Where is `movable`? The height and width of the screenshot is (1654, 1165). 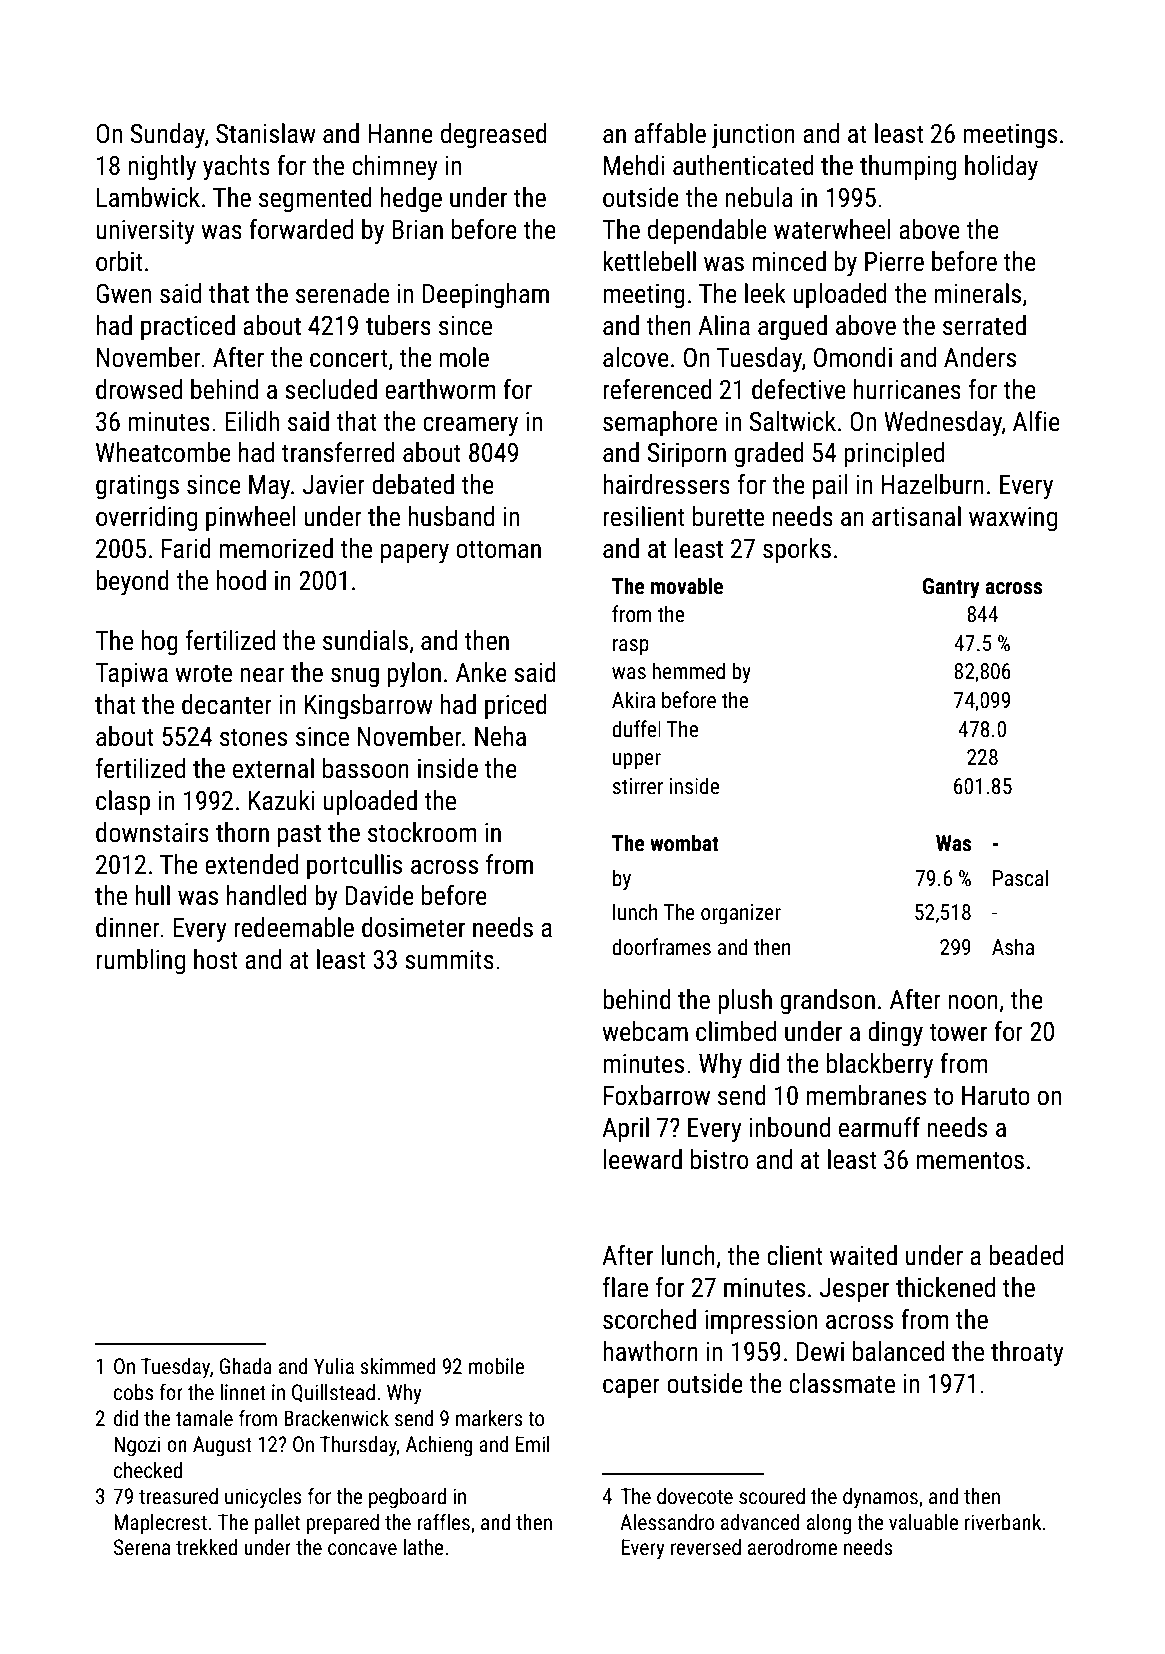 movable is located at coordinates (687, 586).
